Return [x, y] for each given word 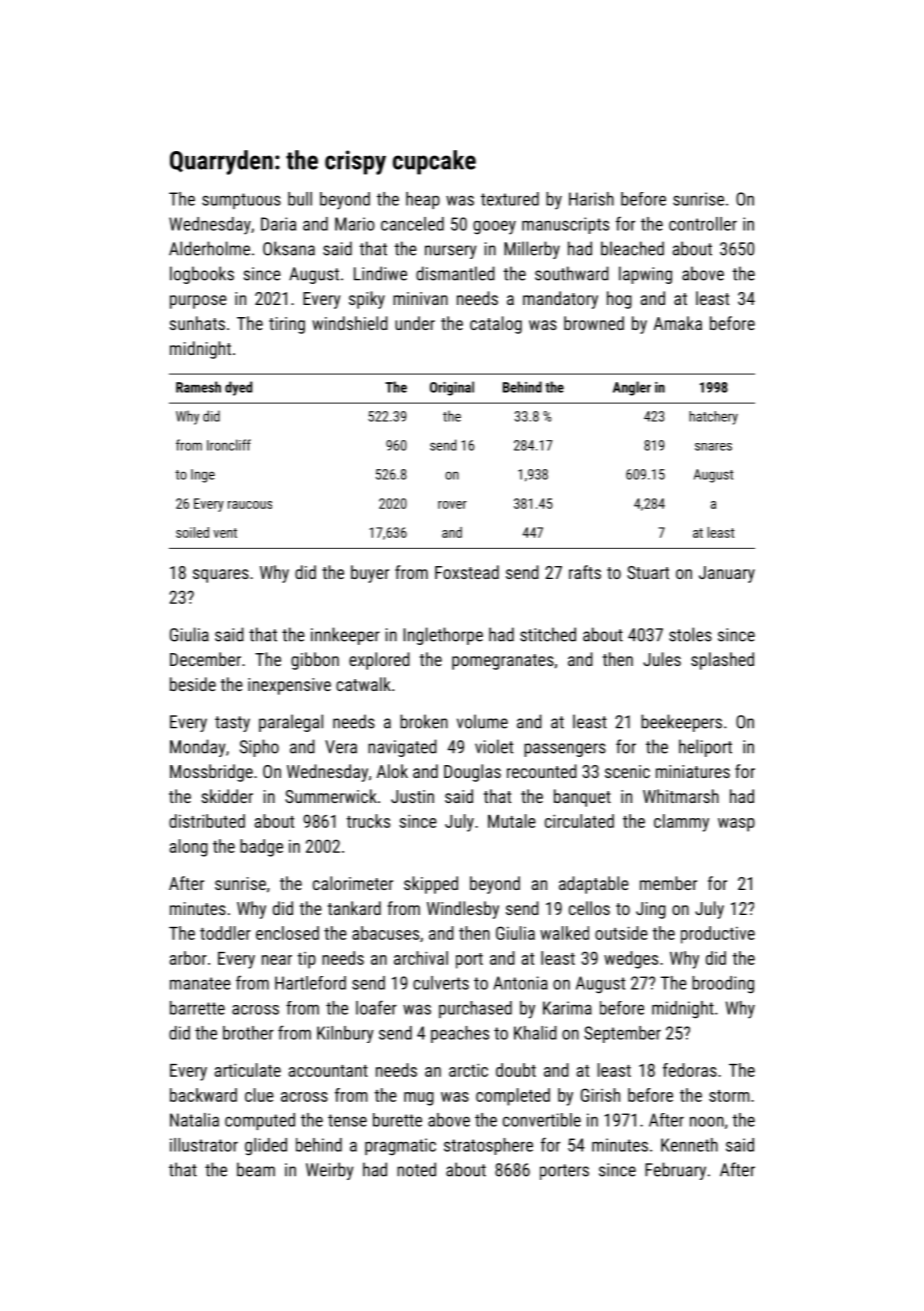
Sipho [259, 748]
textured [510, 199]
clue [259, 1095]
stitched [548, 634]
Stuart [648, 572]
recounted [542, 771]
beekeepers [681, 723]
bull [300, 199]
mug [419, 1099]
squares [221, 576]
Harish [591, 199]
